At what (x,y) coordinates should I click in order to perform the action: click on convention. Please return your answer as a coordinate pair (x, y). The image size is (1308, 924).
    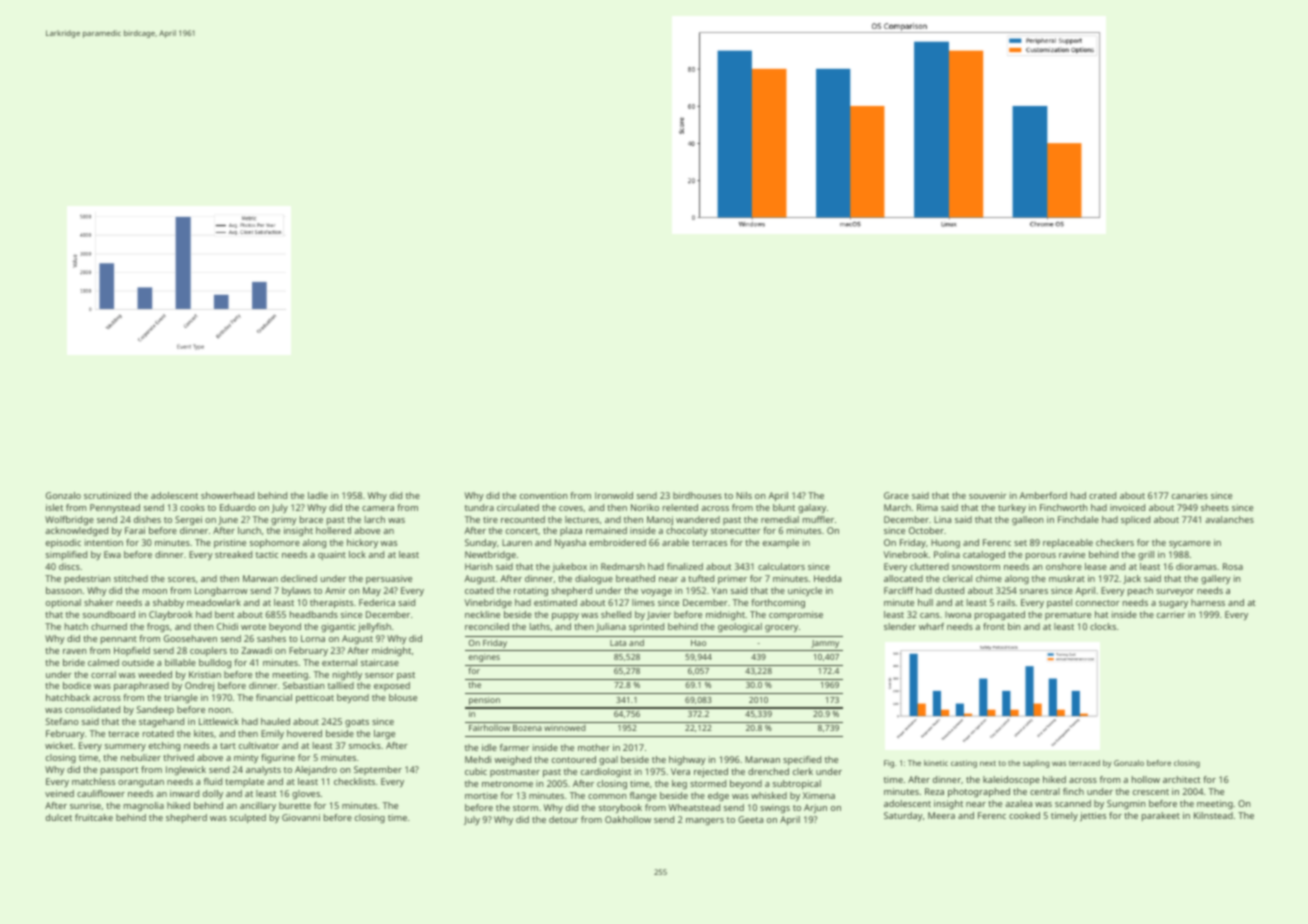
    Looking at the image, I should click on (544, 495).
